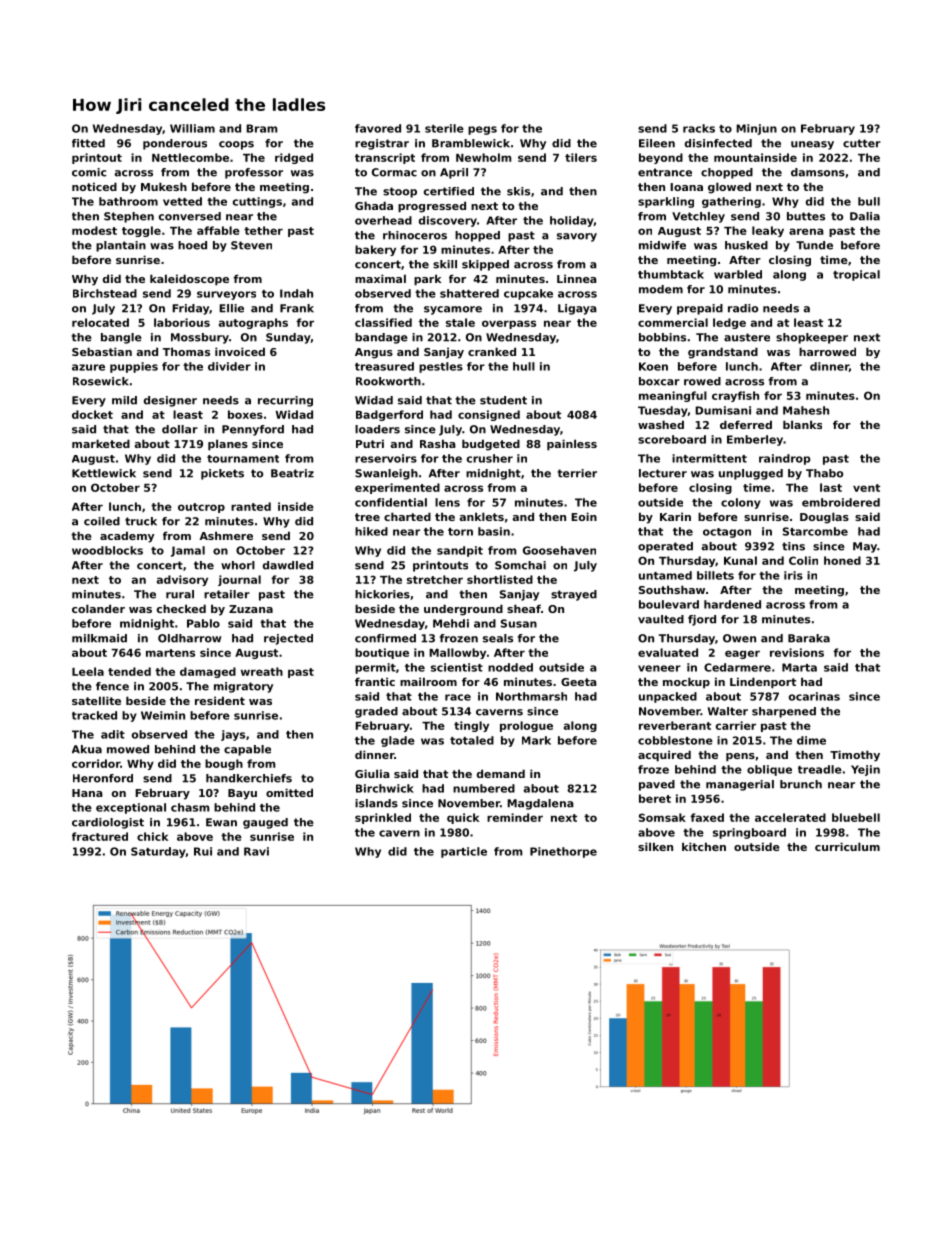  What do you see at coordinates (503, 400) in the screenshot?
I see `student` at bounding box center [503, 400].
